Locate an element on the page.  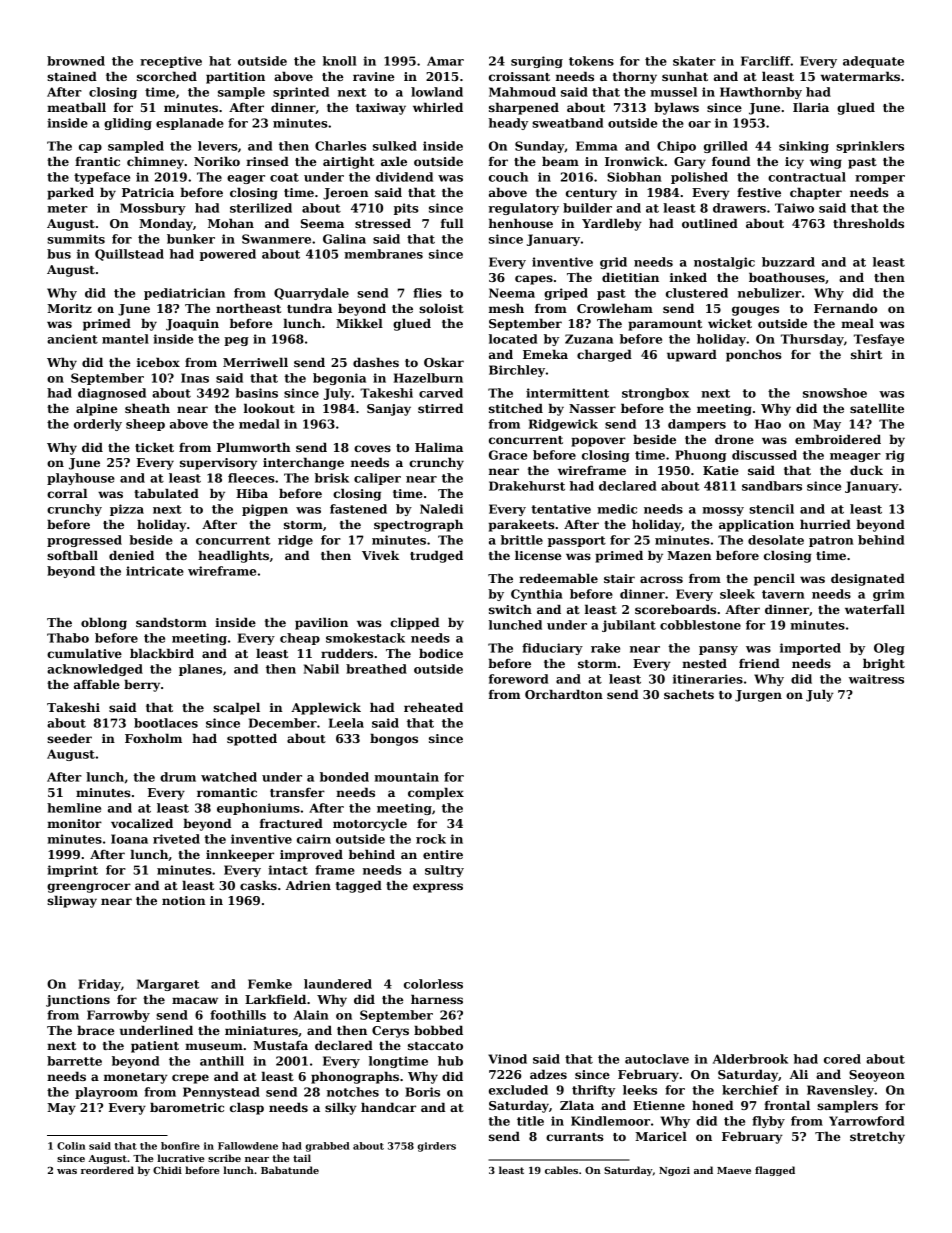
snowshoe is located at coordinates (835, 393).
